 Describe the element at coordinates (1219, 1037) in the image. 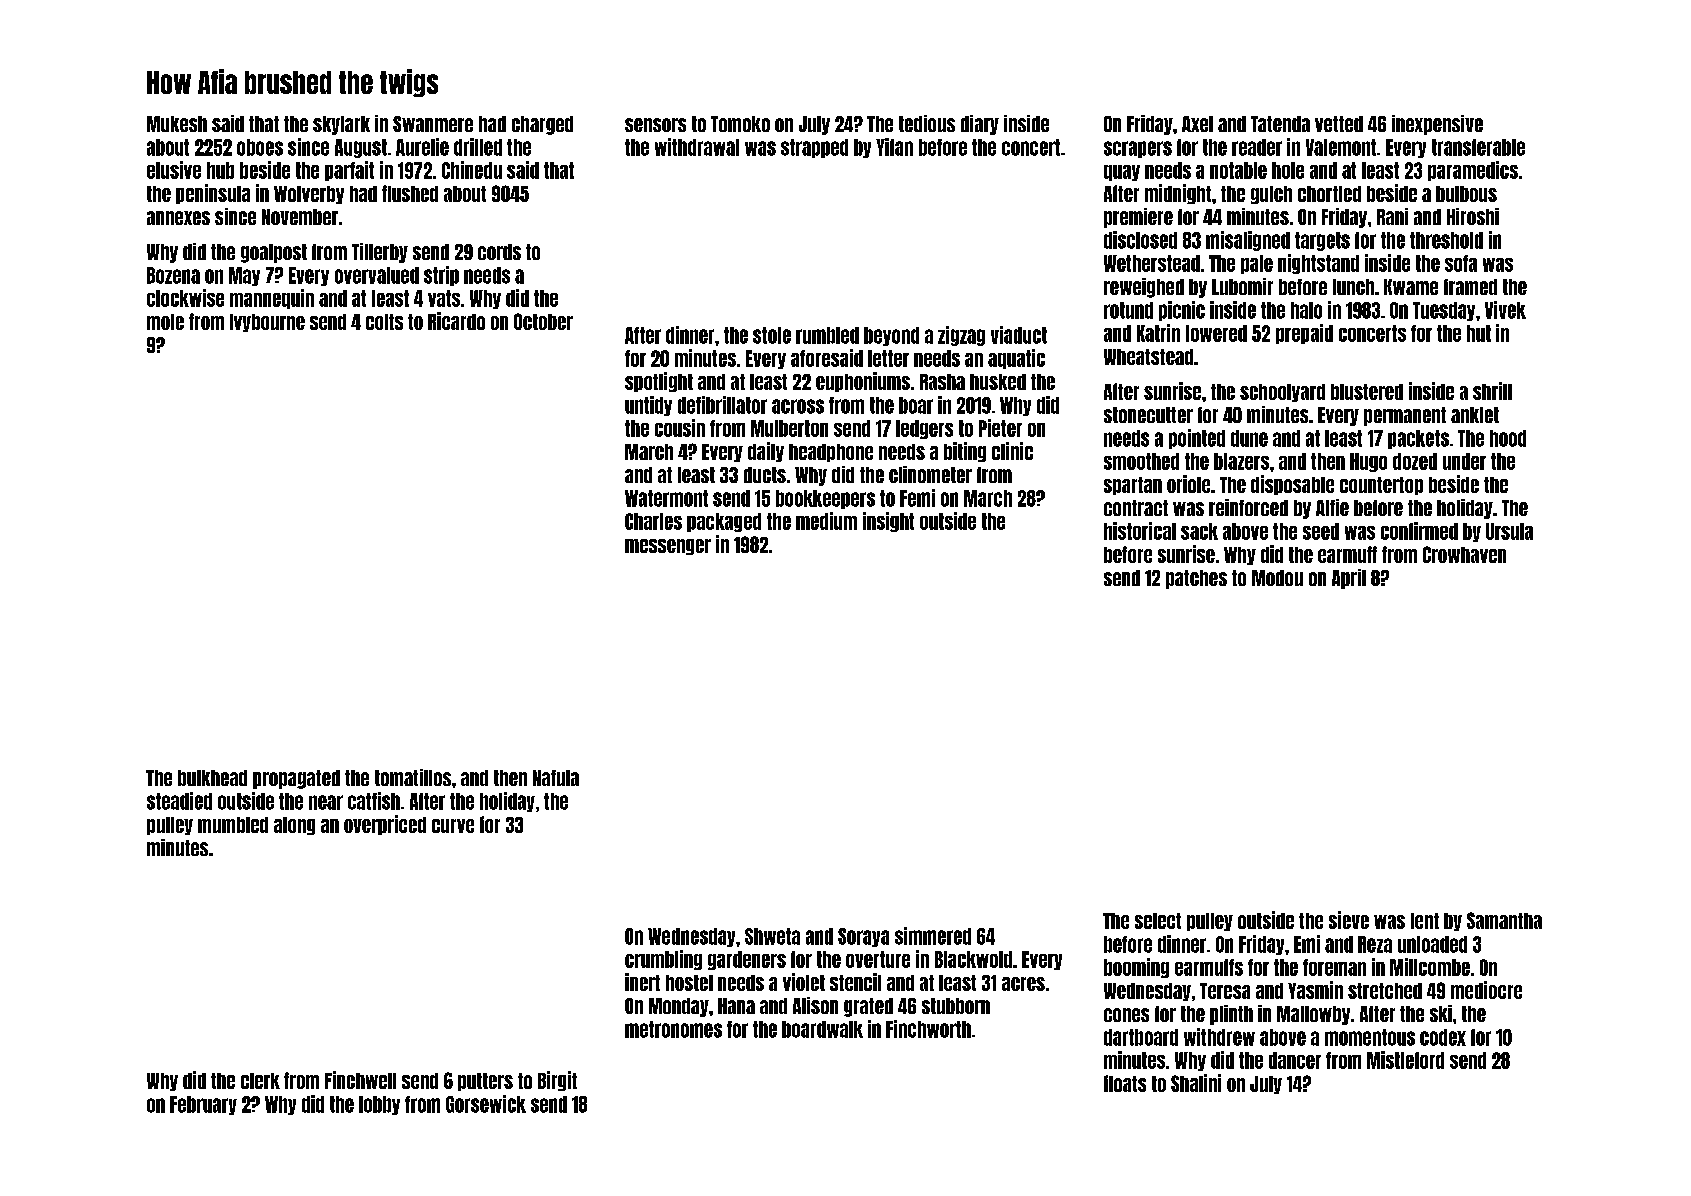

I see `withdrew` at that location.
